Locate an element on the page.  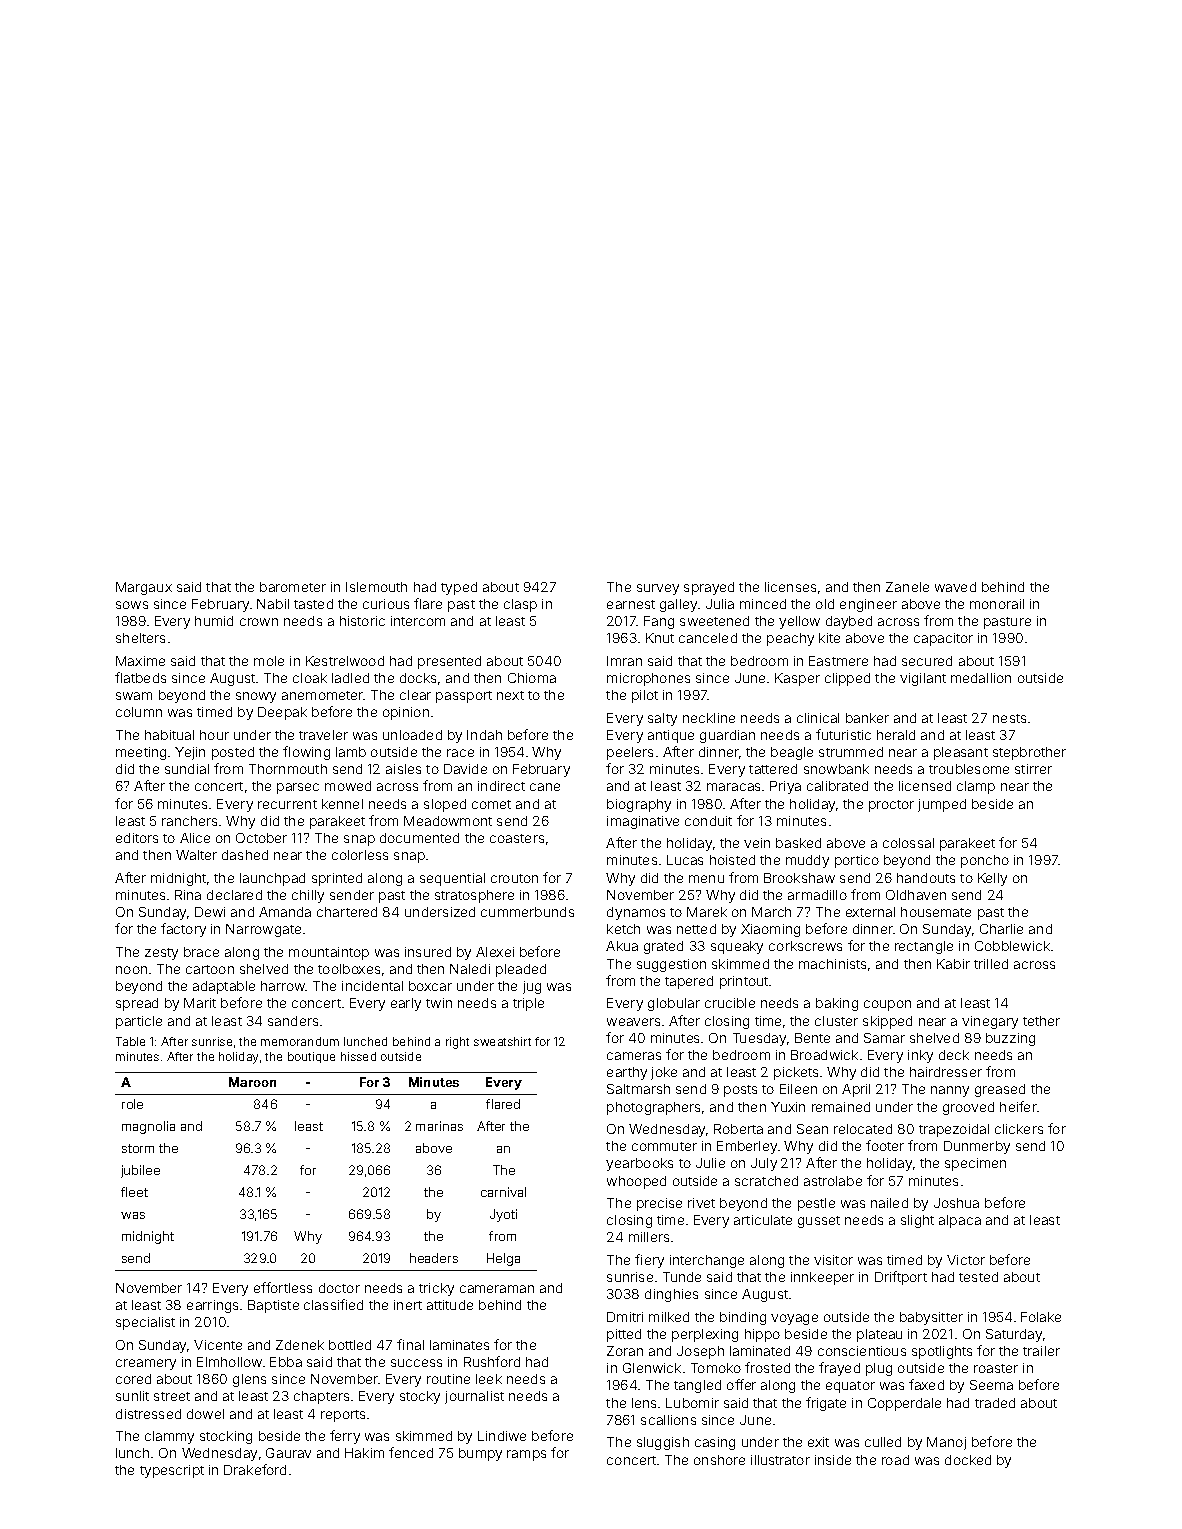
Lubomir is located at coordinates (692, 1403).
